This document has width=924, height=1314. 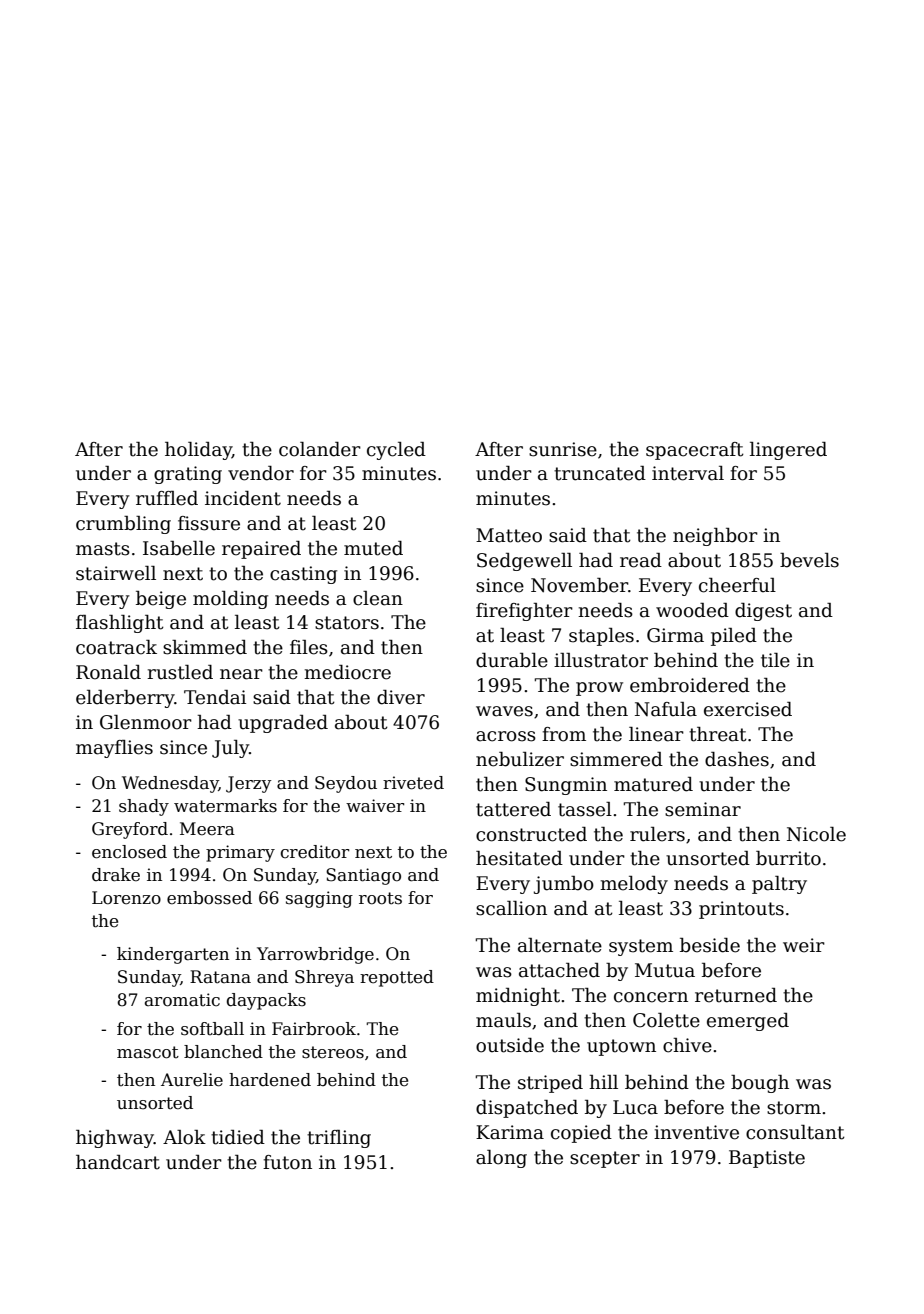 I want to click on futon, so click(x=287, y=1162).
